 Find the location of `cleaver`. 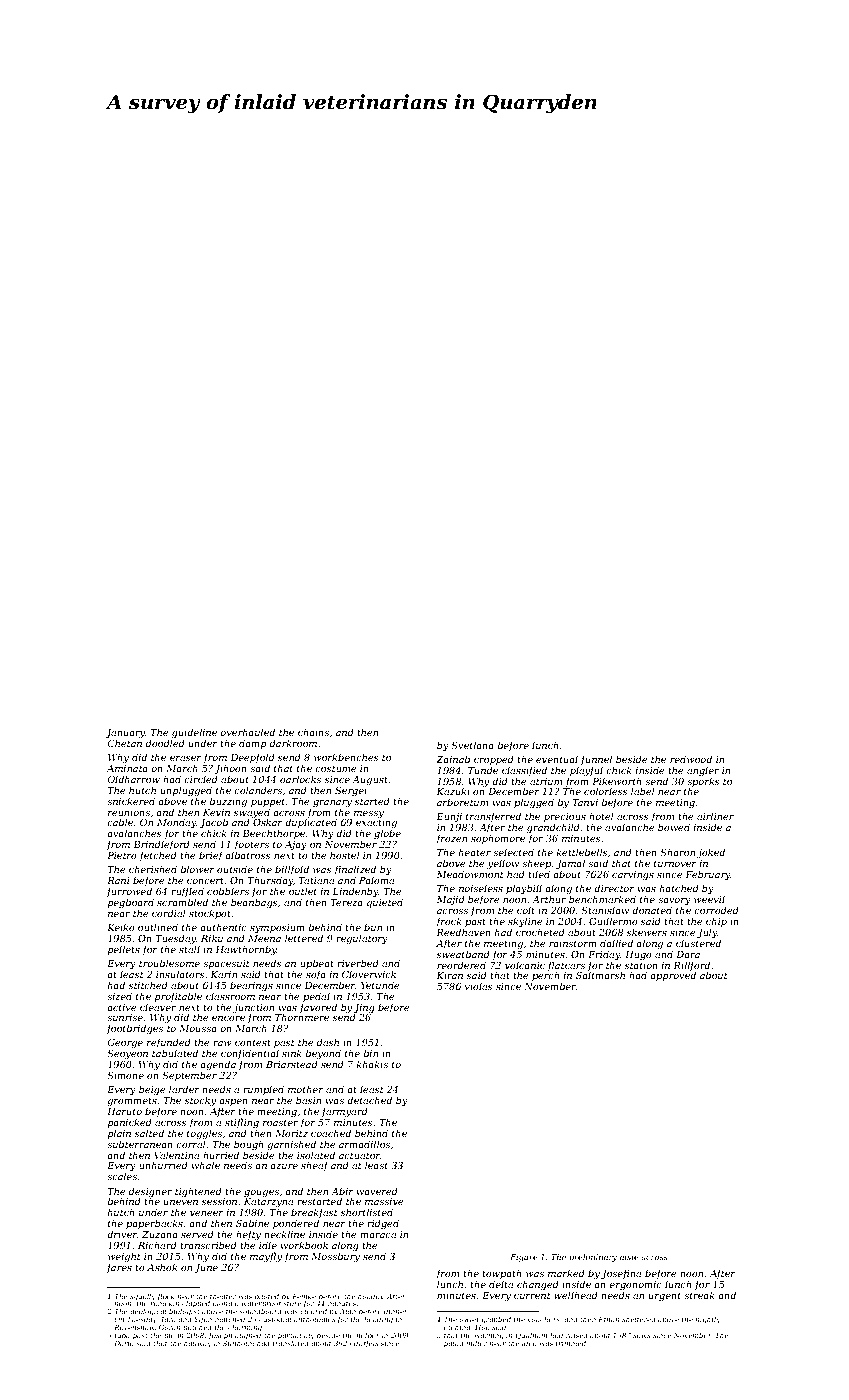

cleaver is located at coordinates (158, 1007).
